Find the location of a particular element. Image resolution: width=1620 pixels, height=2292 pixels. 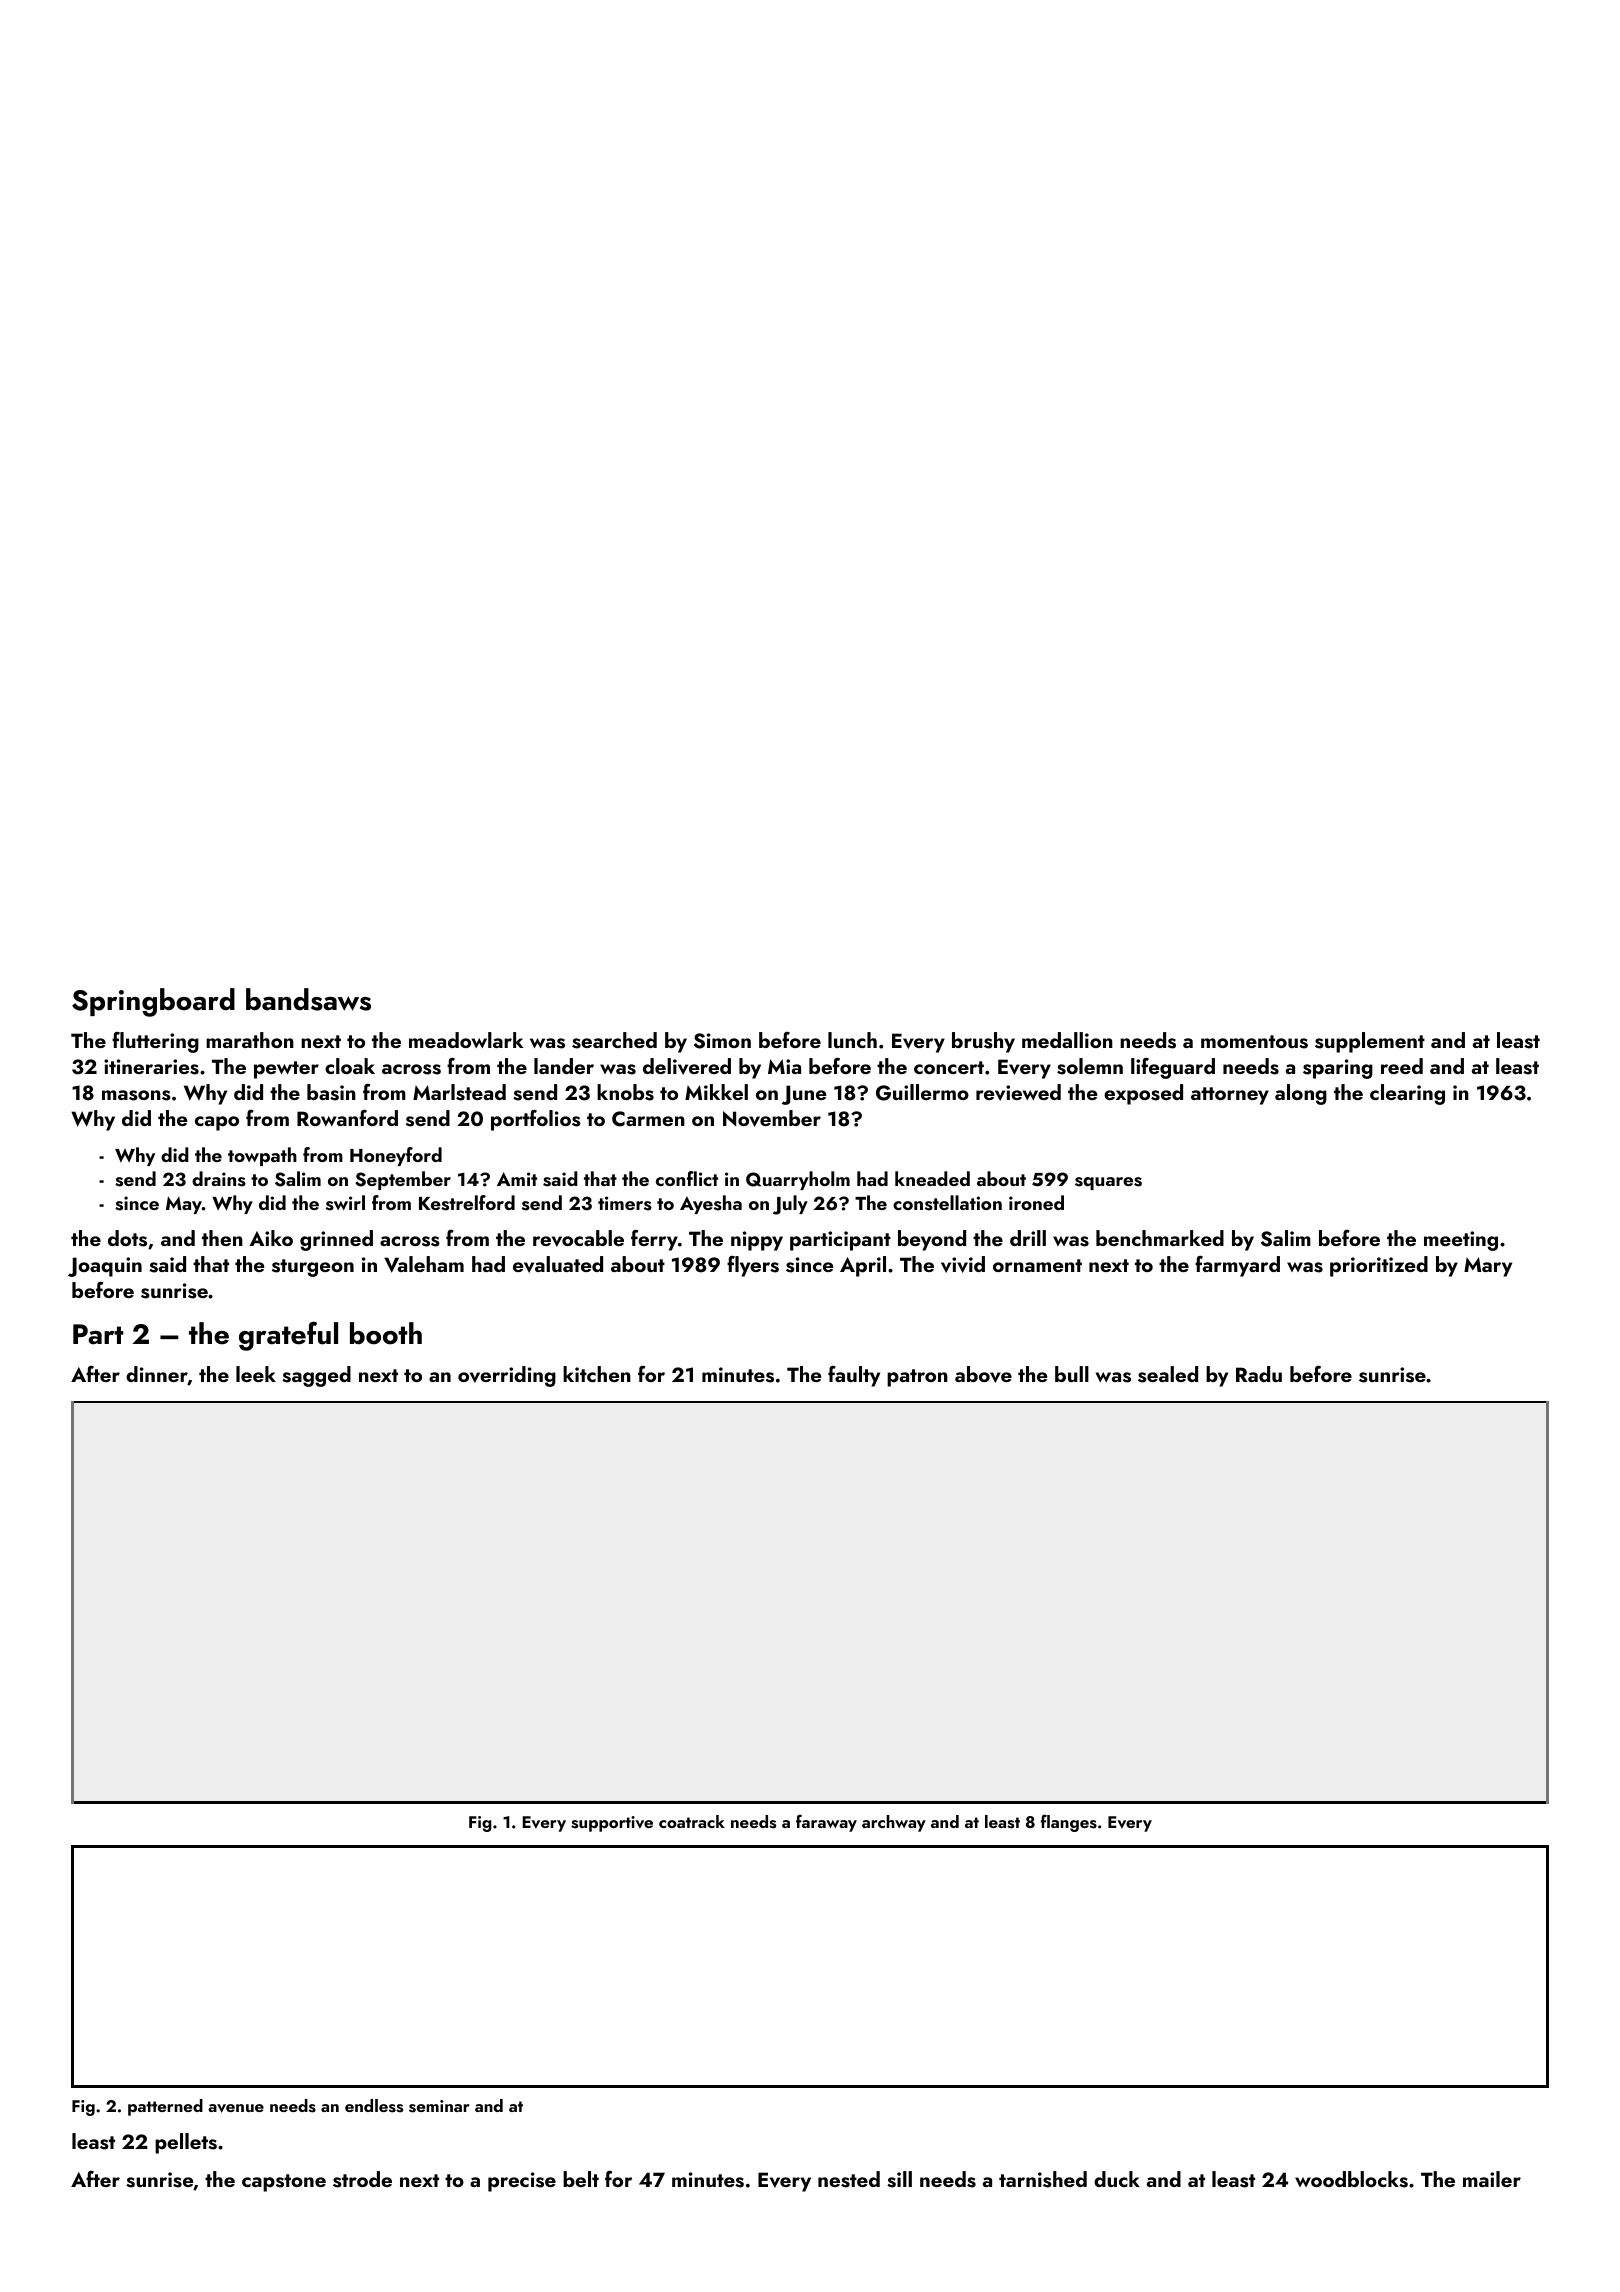

duck is located at coordinates (1117, 2179).
